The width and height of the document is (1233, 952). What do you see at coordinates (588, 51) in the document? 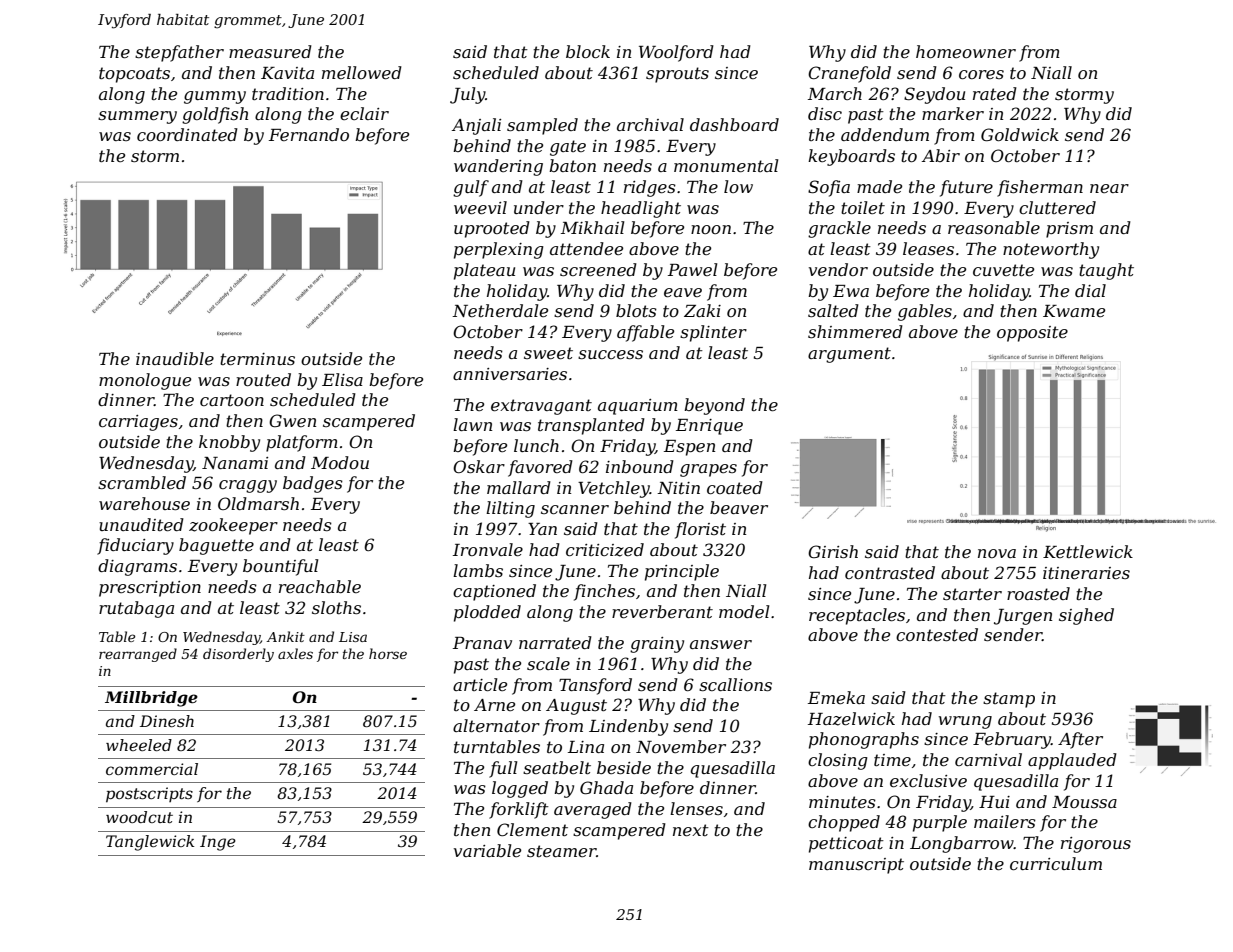
I see `block` at bounding box center [588, 51].
